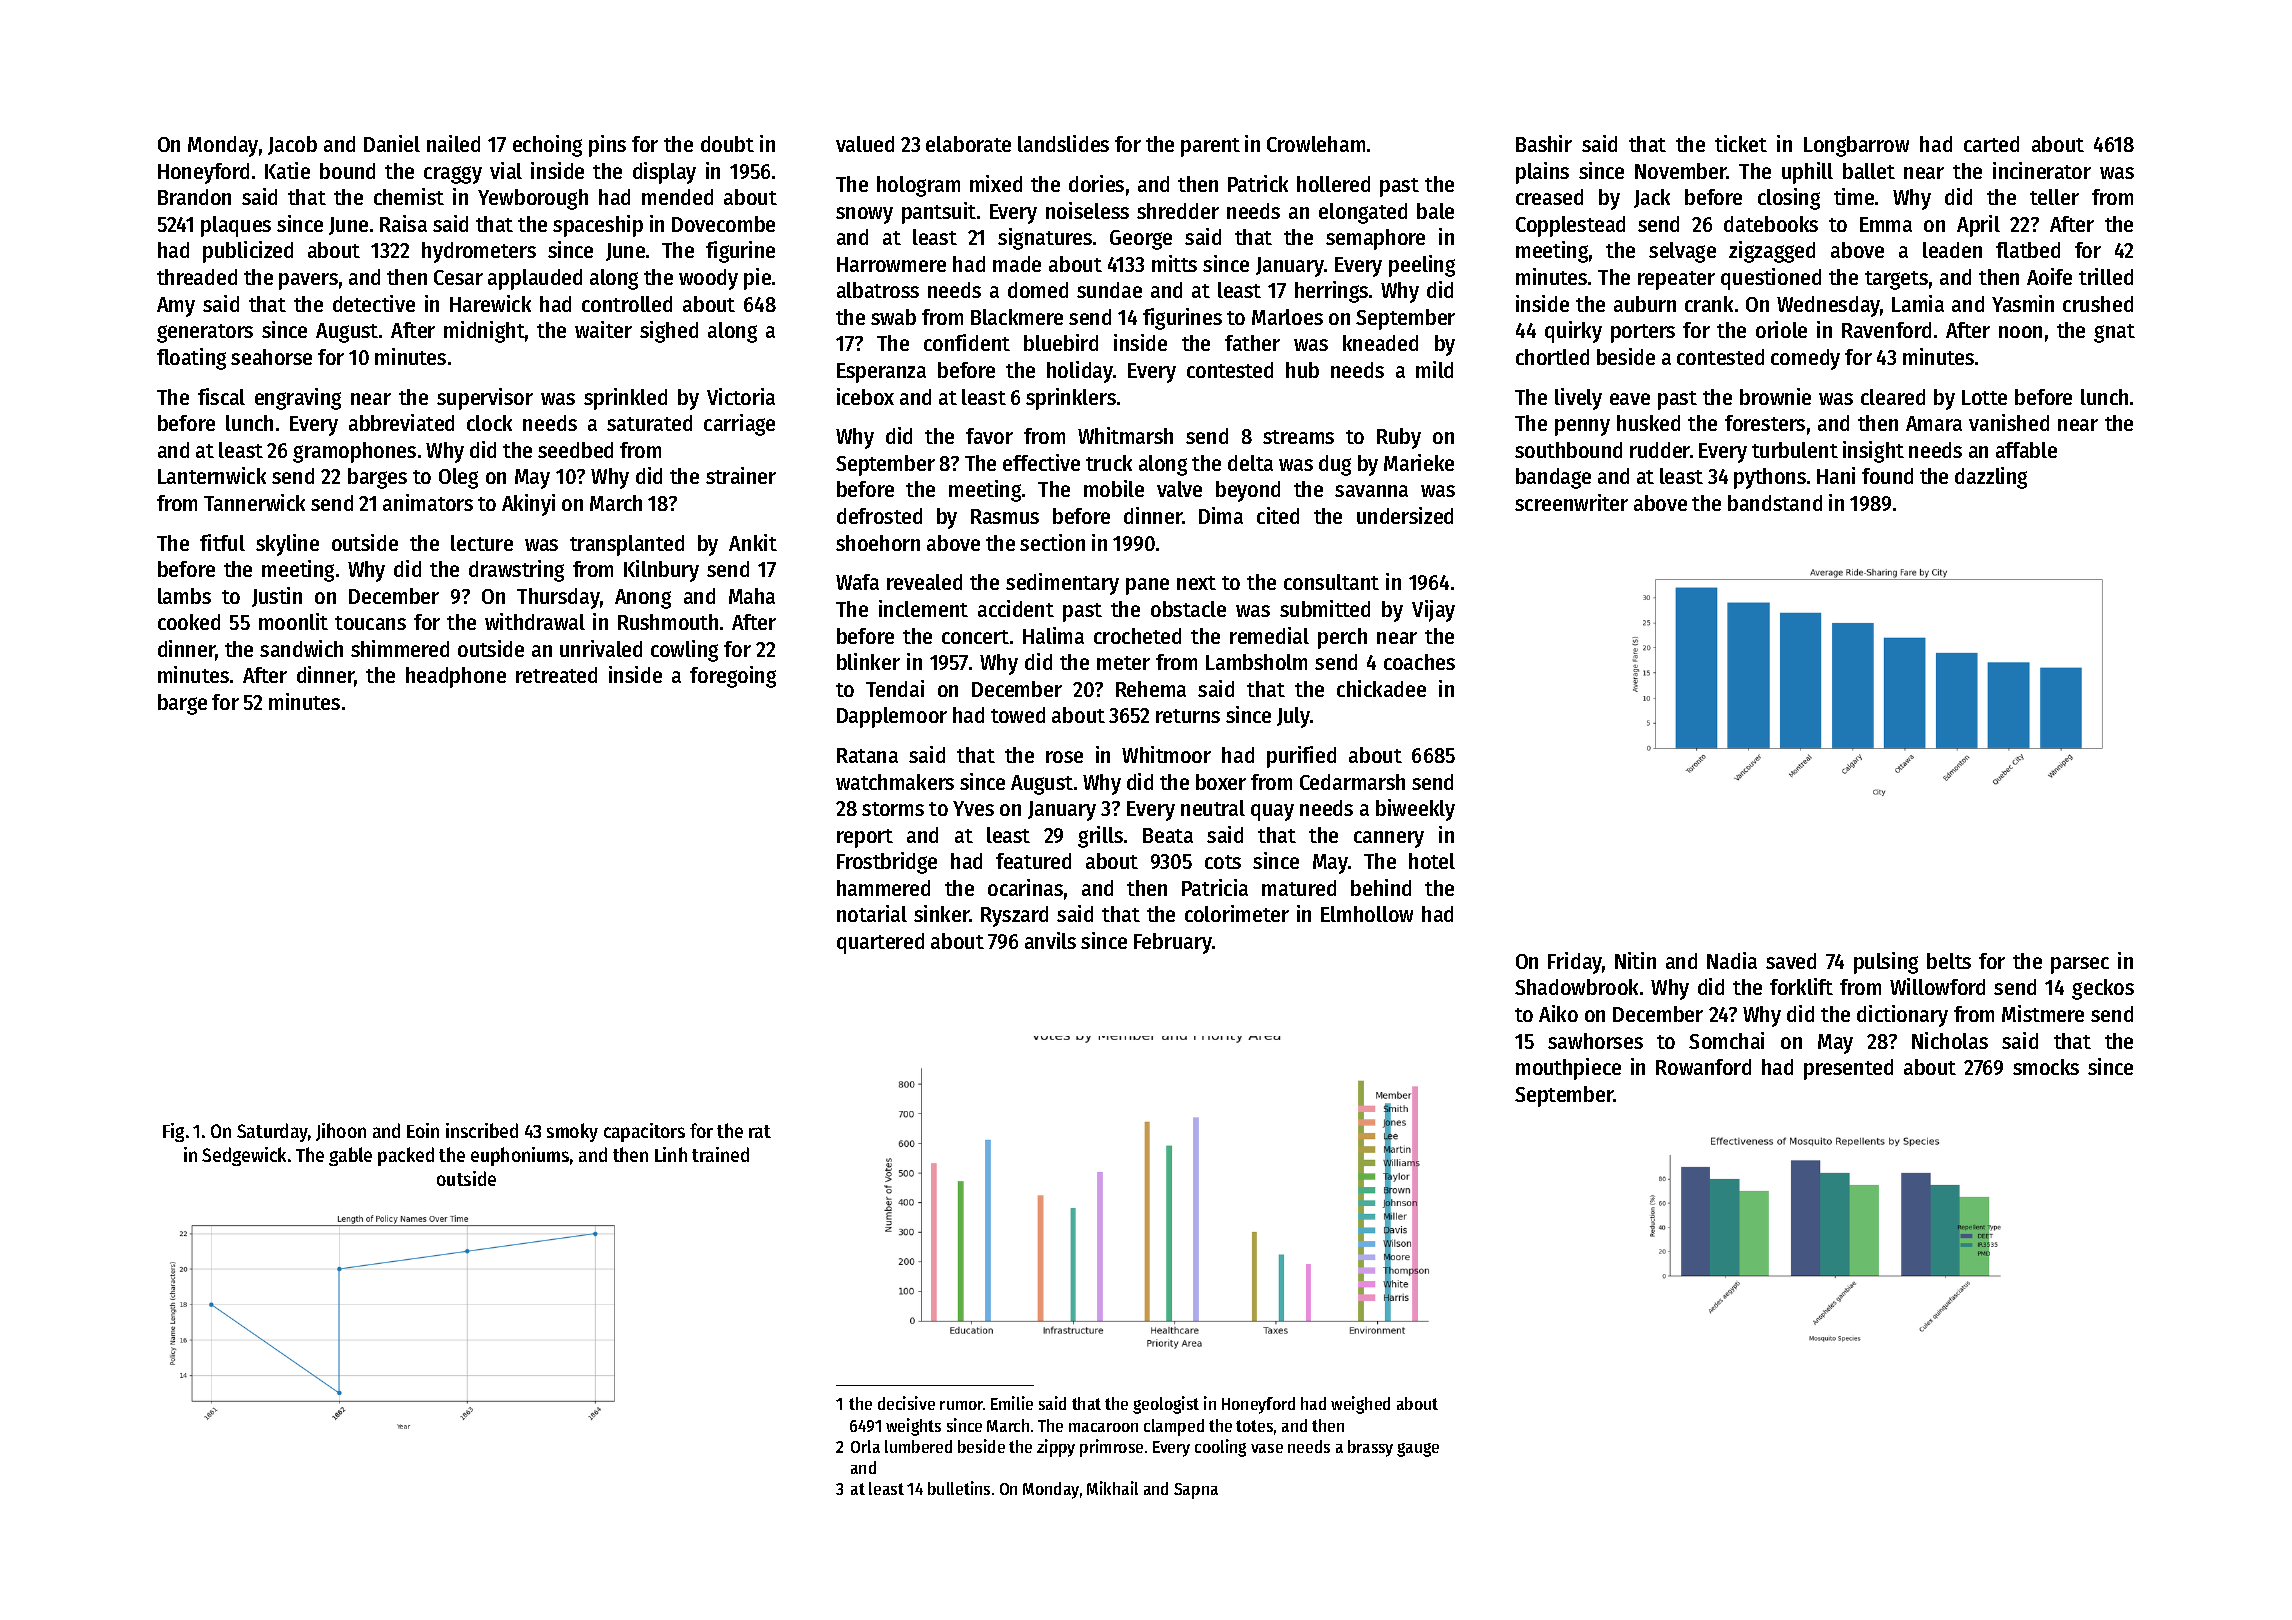  Describe the element at coordinates (401, 422) in the image. I see `abbreviated` at that location.
